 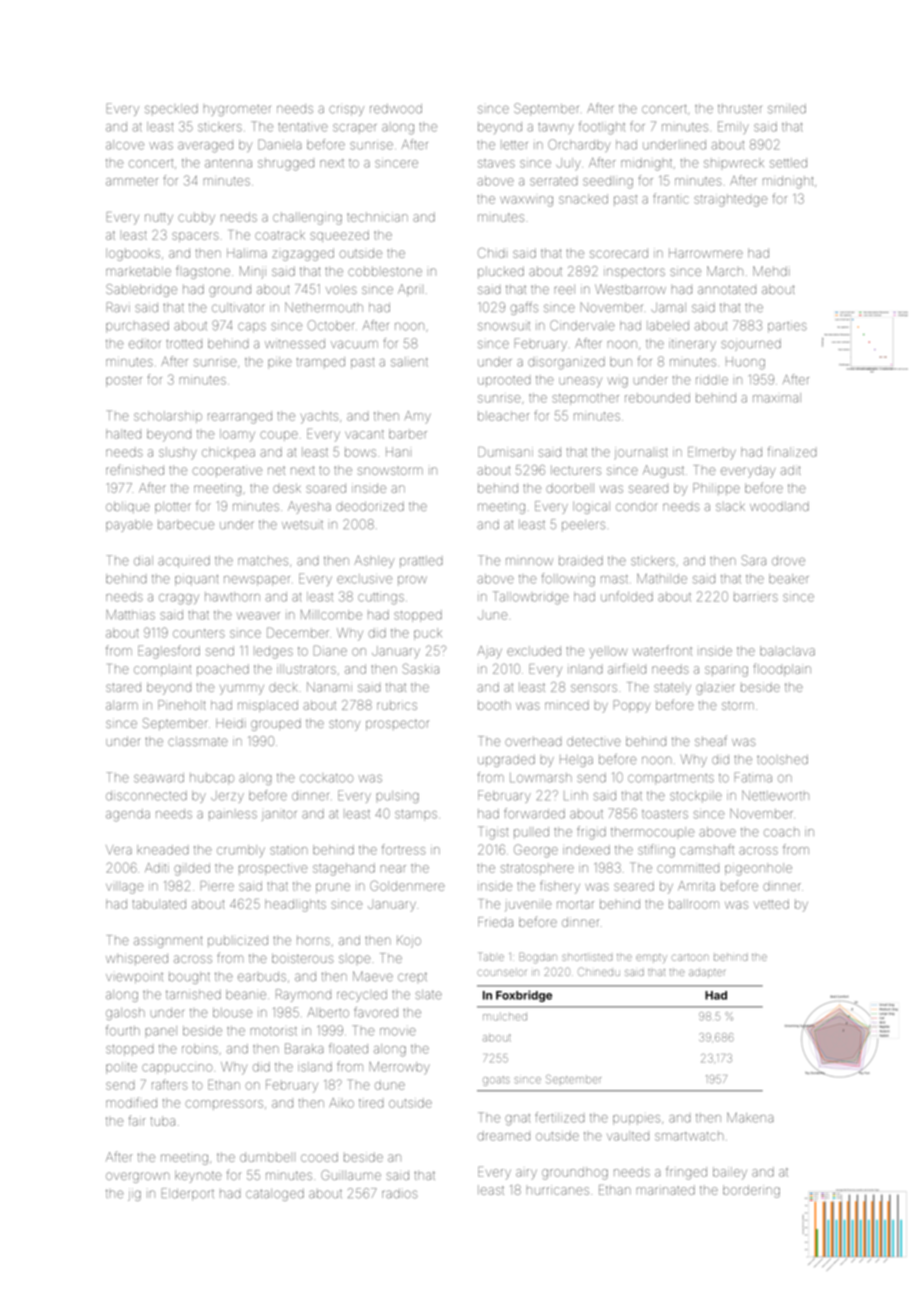 I want to click on technician, so click(x=377, y=217).
